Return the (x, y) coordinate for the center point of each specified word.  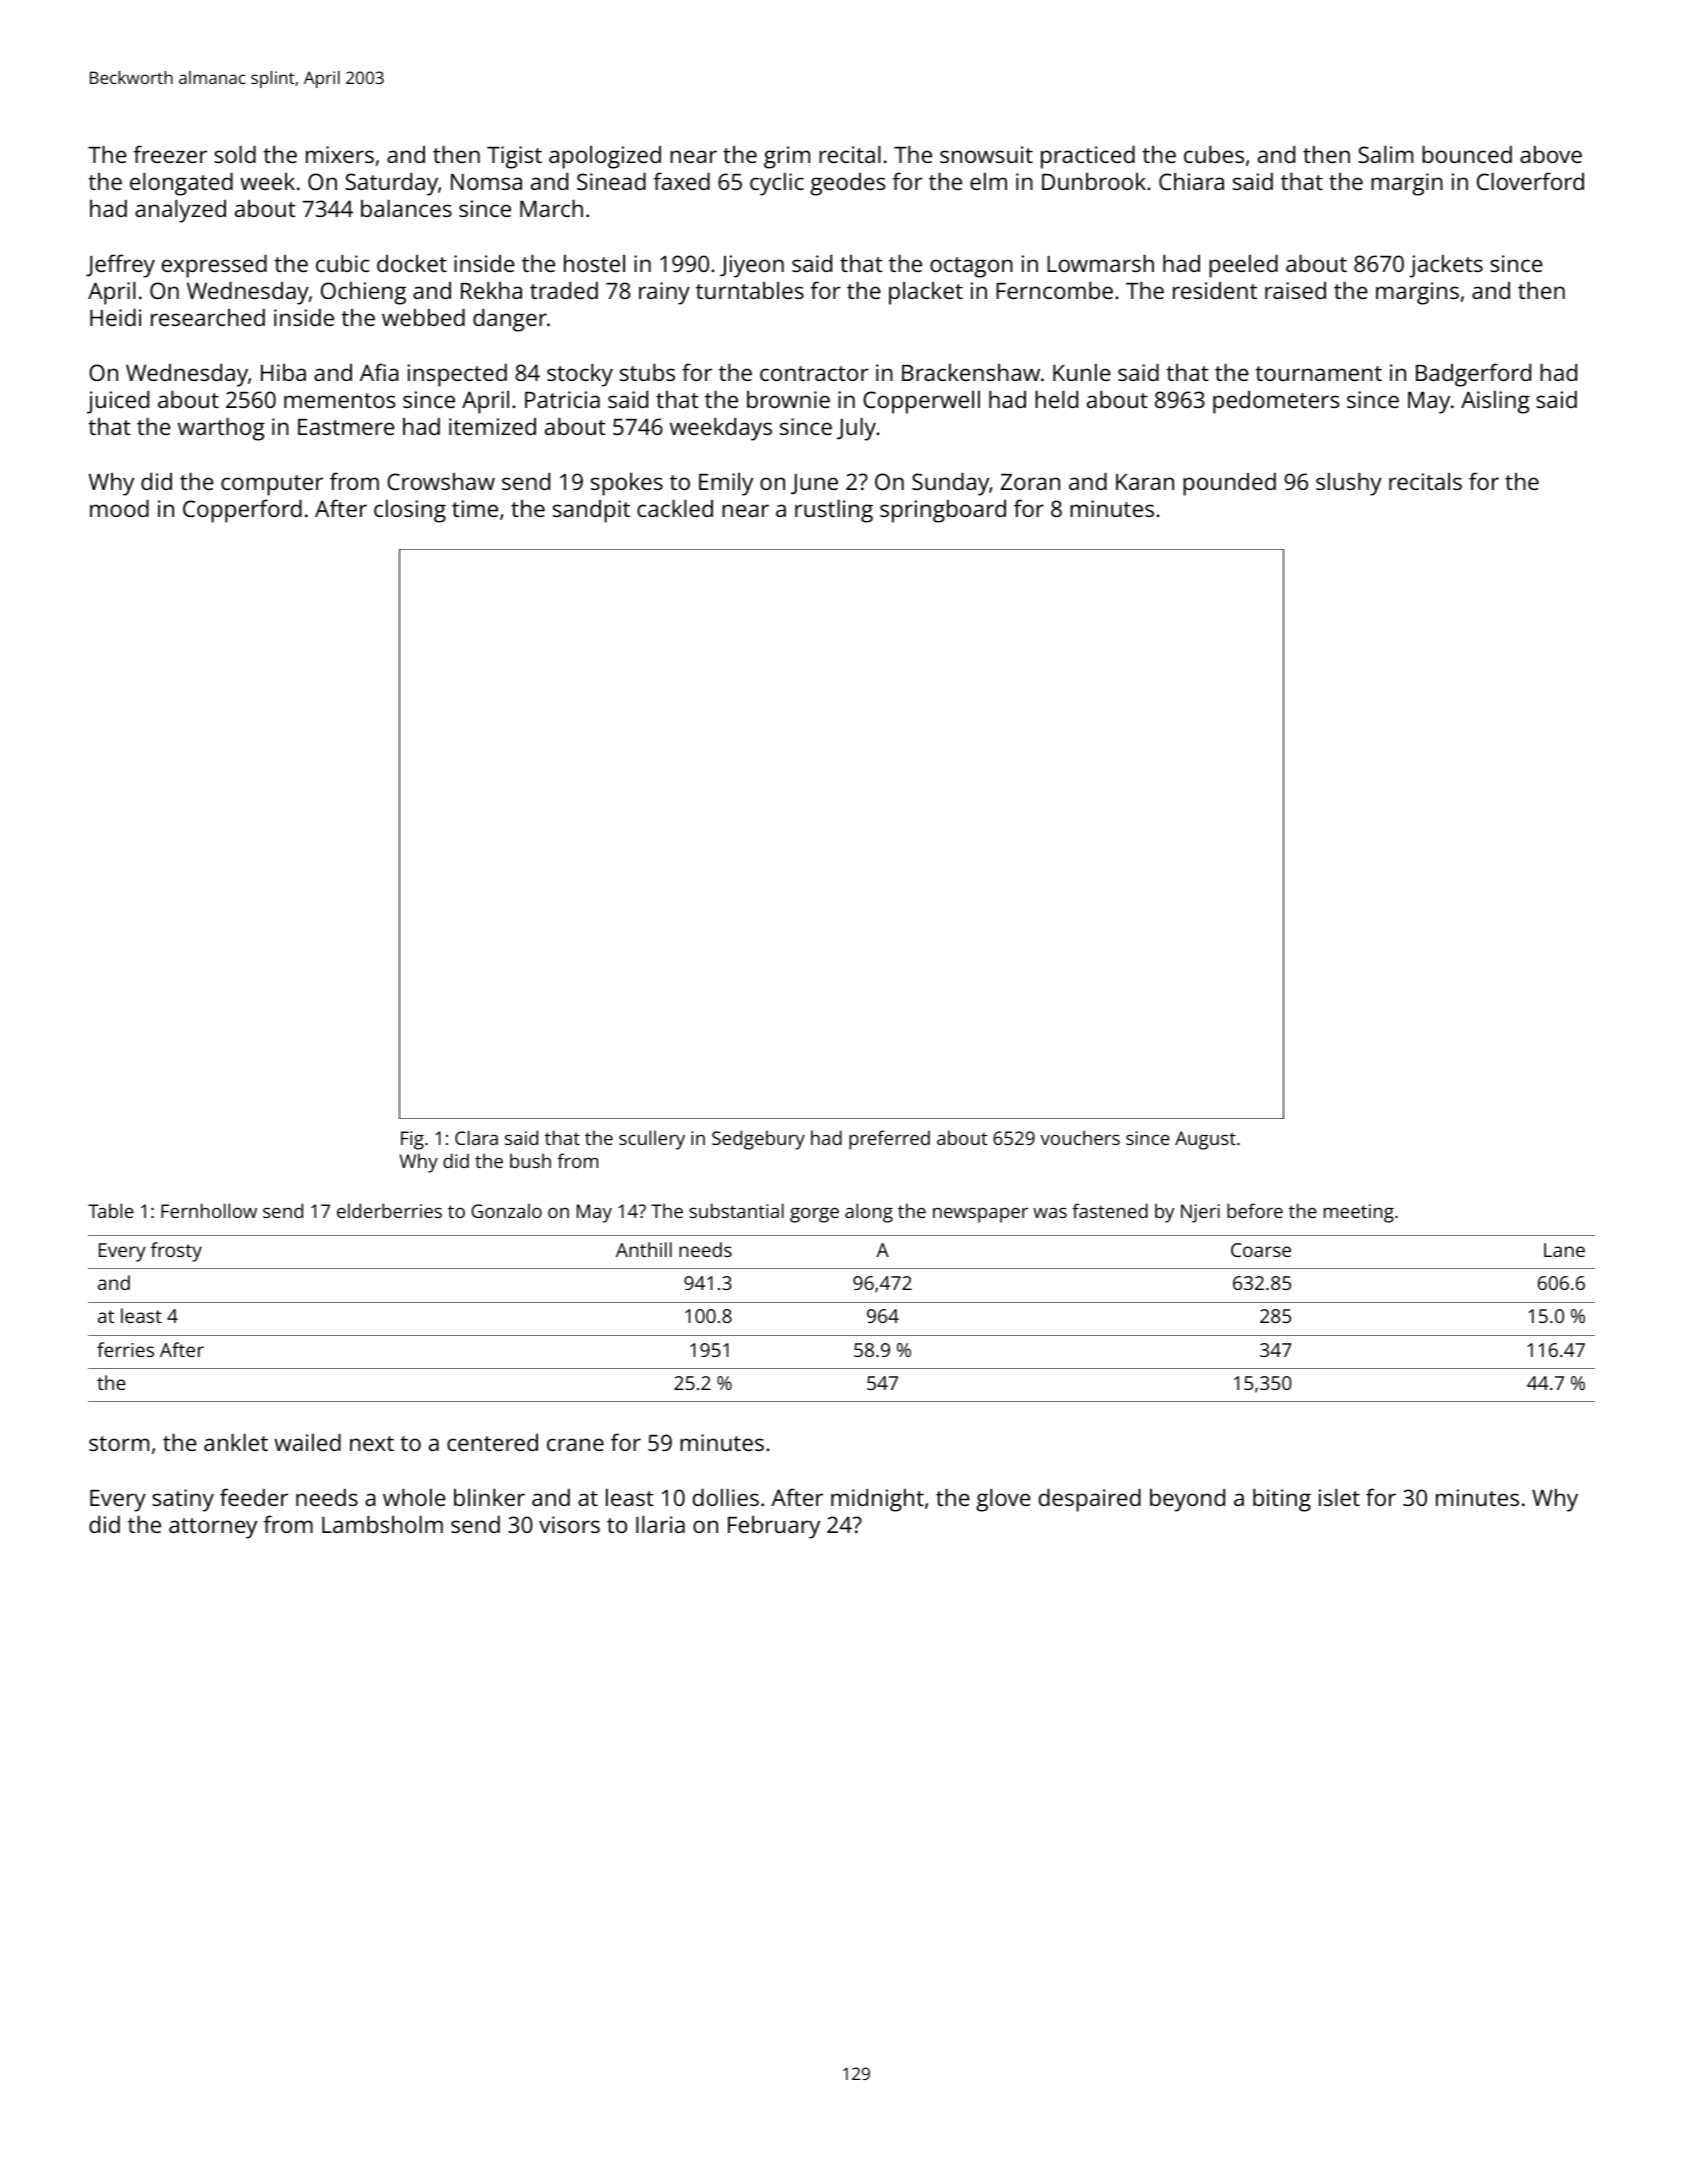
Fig (412, 1140)
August (1205, 1140)
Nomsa (486, 182)
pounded (1229, 484)
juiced (118, 402)
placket (926, 293)
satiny (183, 1500)
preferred (889, 1140)
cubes (1214, 154)
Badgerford (1473, 375)
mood (119, 508)
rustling (834, 511)
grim (787, 157)
